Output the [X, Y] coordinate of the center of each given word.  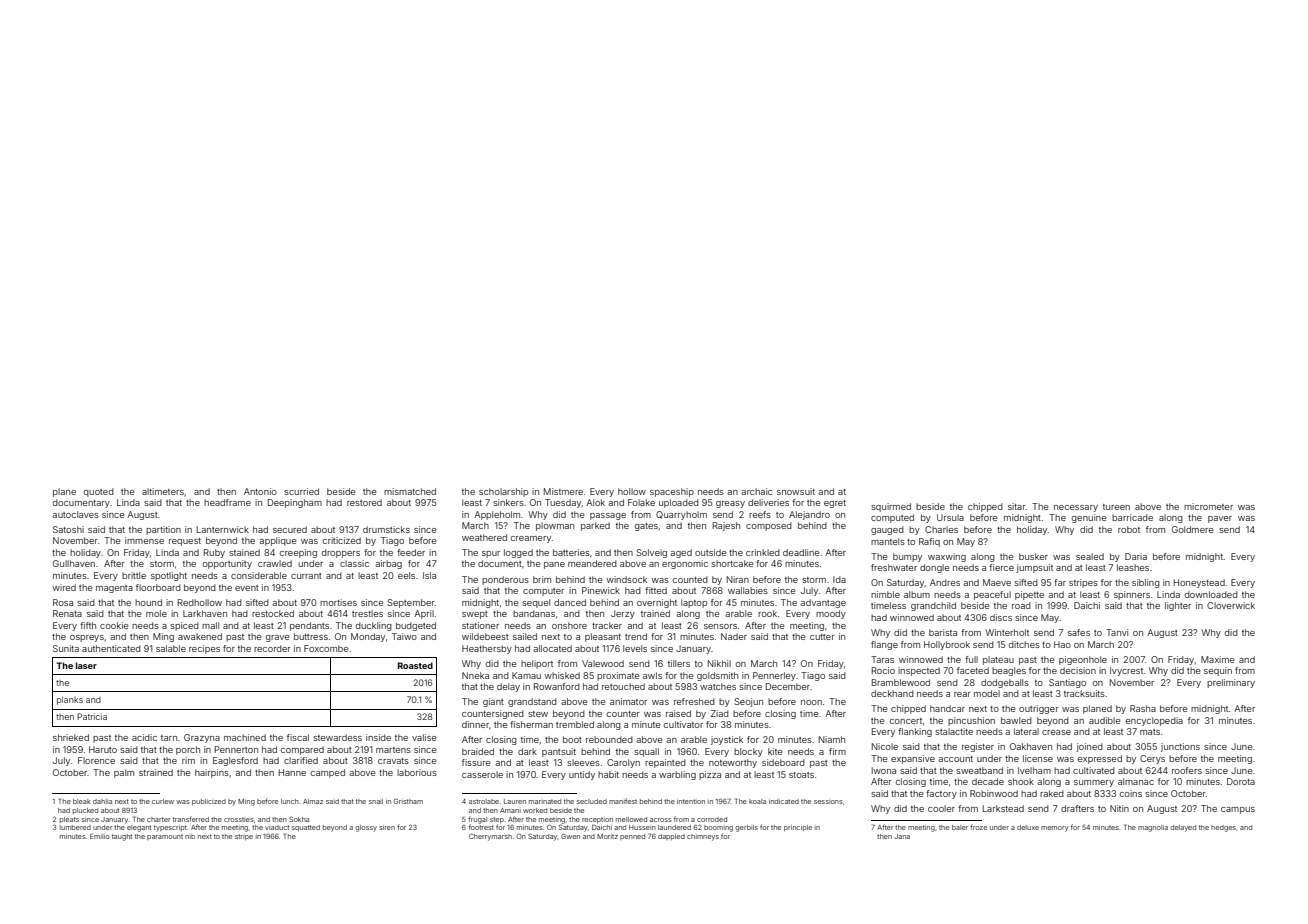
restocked [273, 613]
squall [646, 752]
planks [70, 701]
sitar [1016, 506]
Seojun [748, 702]
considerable [259, 575]
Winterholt [1007, 632]
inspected [919, 671]
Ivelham [1034, 770]
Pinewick [601, 590]
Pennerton [236, 749]
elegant [139, 828]
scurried [301, 491]
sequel [536, 603]
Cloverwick [1231, 605]
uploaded [679, 503]
